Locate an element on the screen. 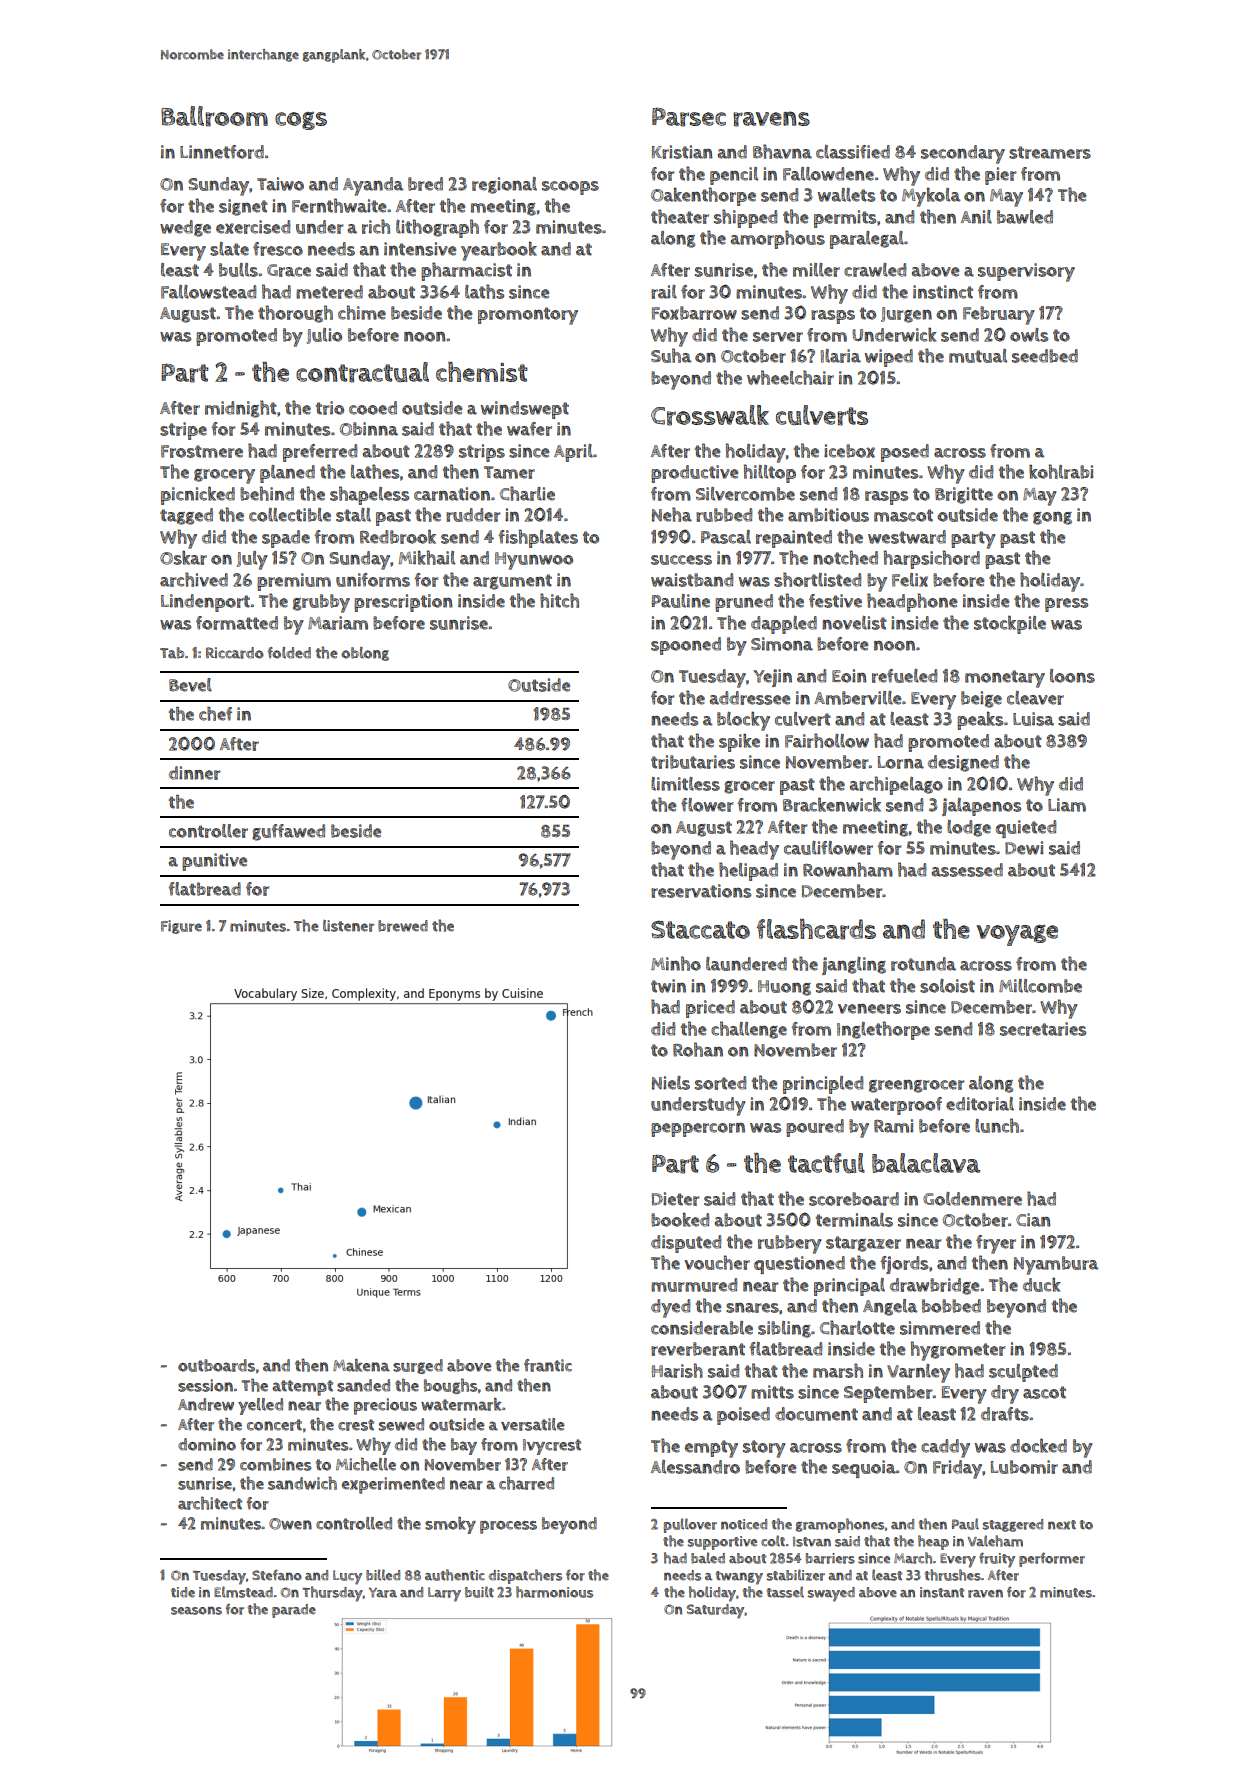  loons is located at coordinates (1072, 676).
